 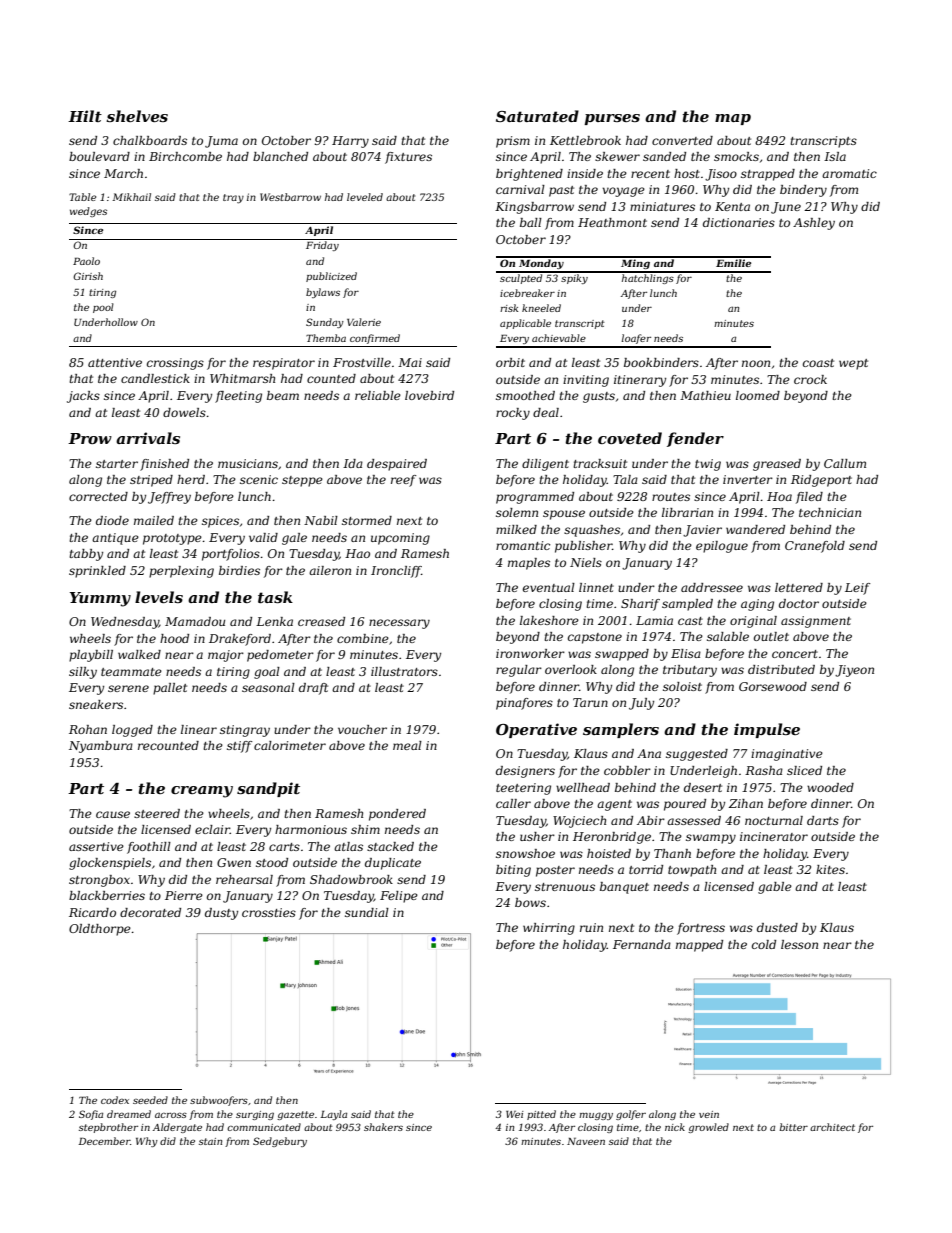 What do you see at coordinates (775, 888) in the page?
I see `gable` at bounding box center [775, 888].
